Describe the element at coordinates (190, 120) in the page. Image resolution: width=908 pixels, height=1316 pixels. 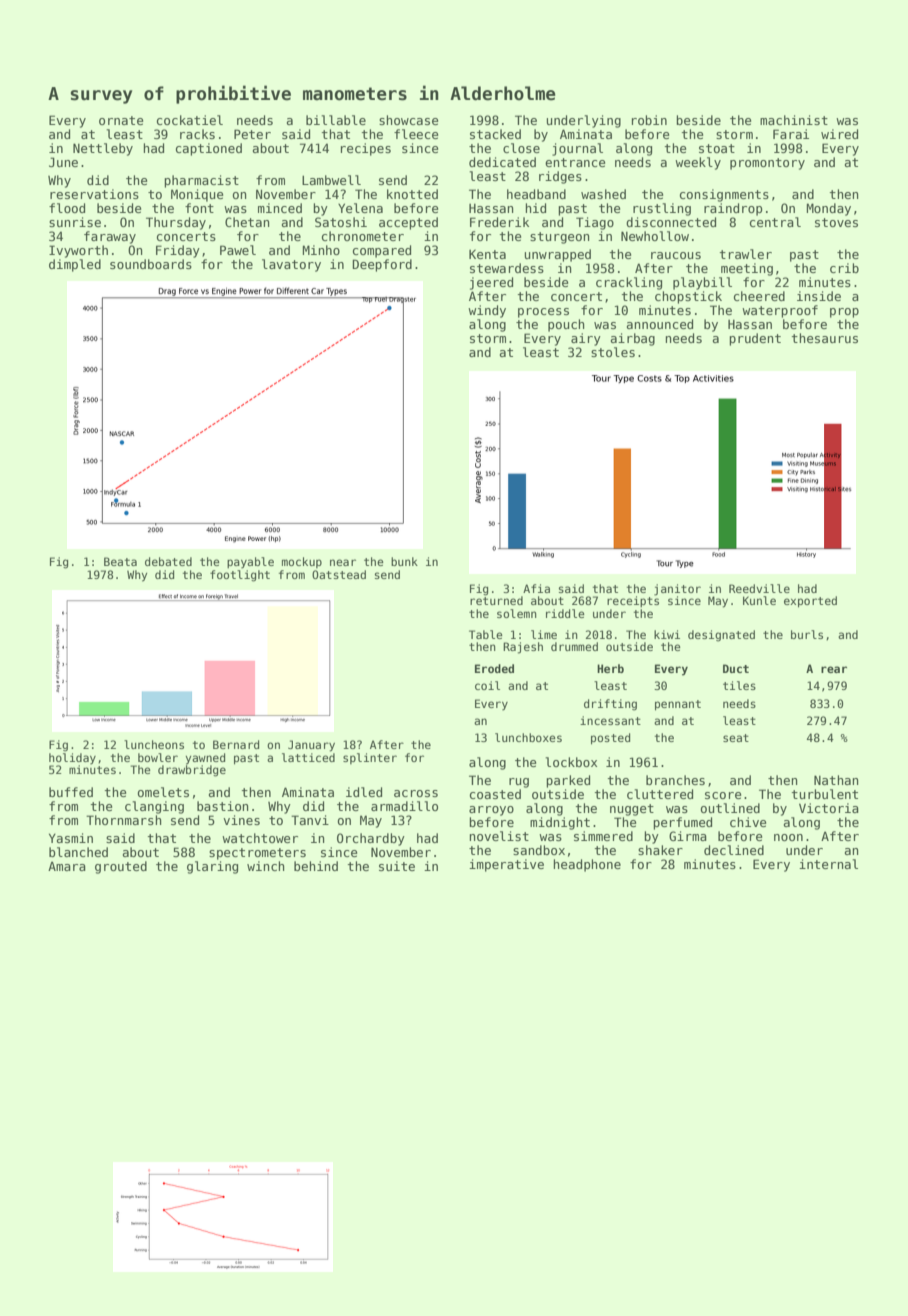
I see `cockatiel` at that location.
